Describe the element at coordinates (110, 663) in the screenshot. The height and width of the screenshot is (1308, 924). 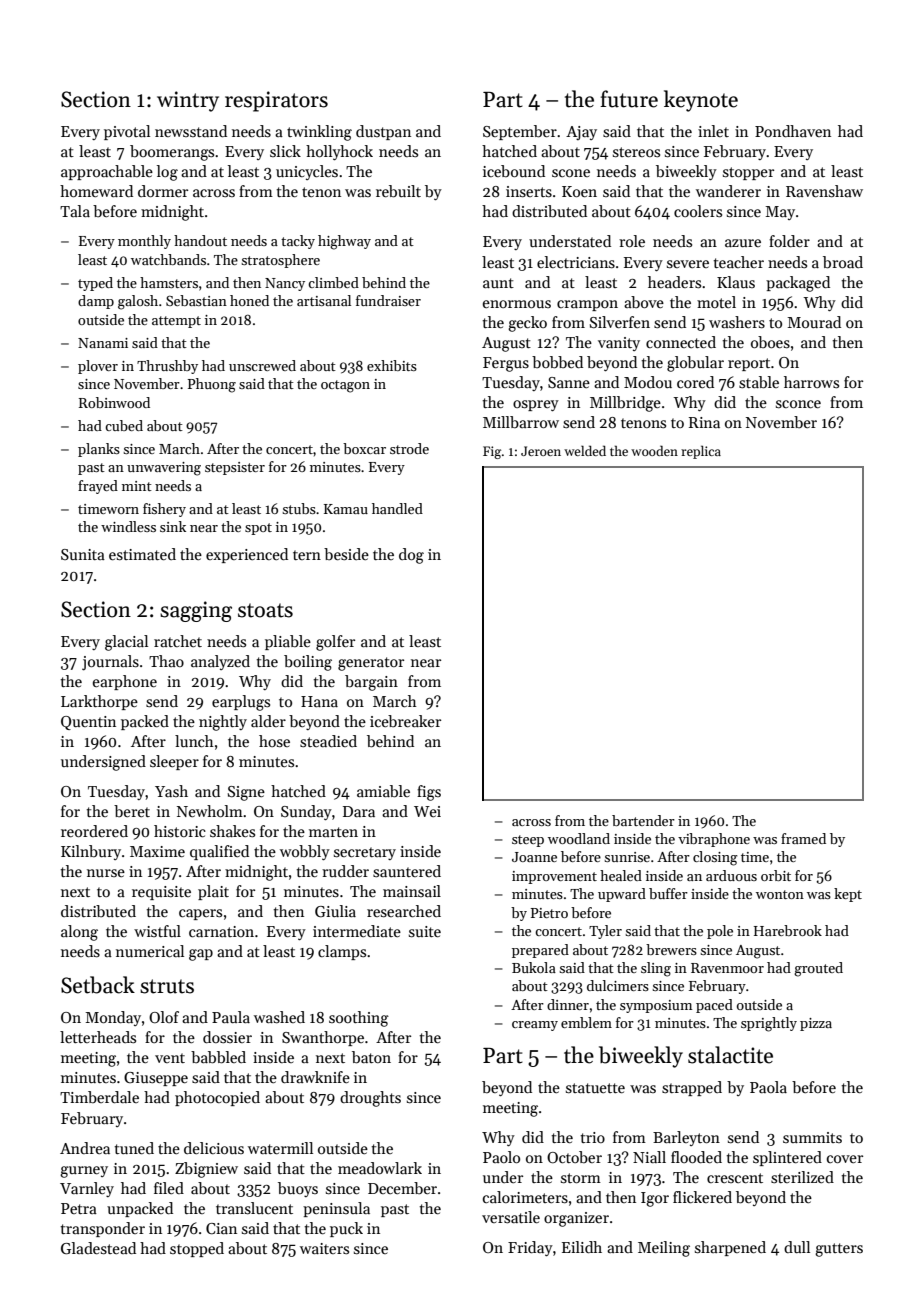
I see `journals` at that location.
